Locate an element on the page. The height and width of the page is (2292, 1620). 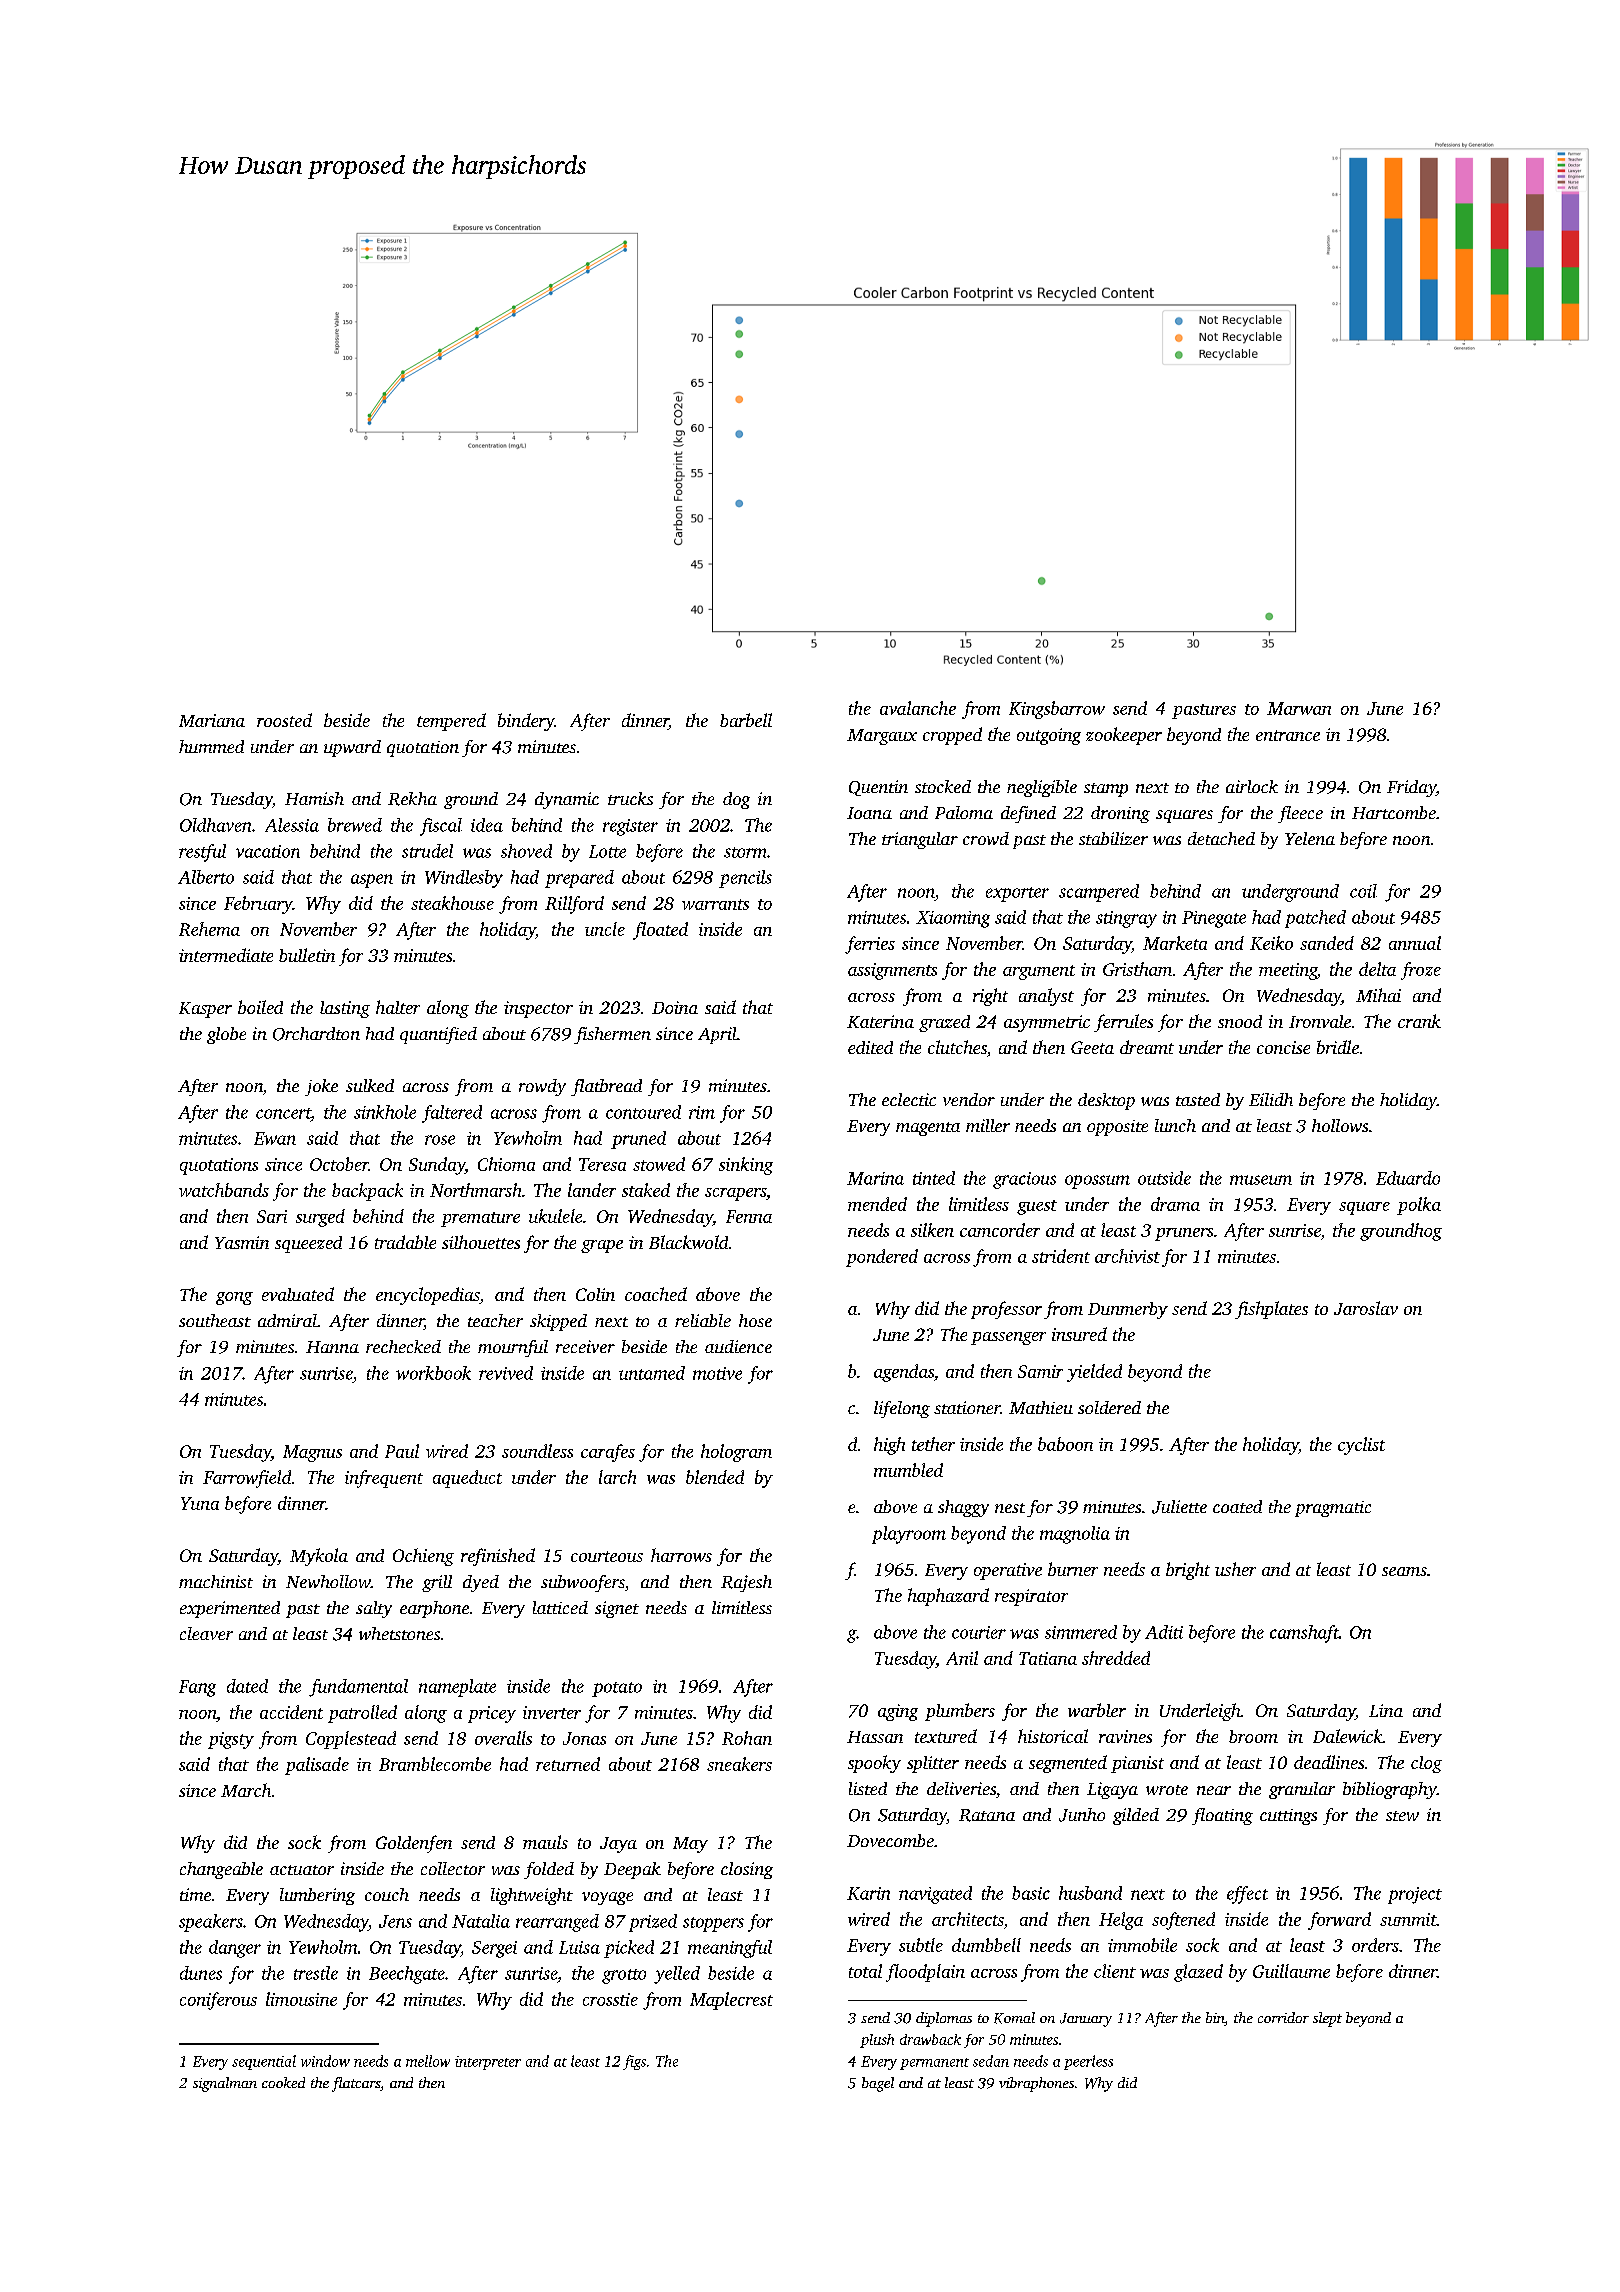
roosted is located at coordinates (284, 720).
